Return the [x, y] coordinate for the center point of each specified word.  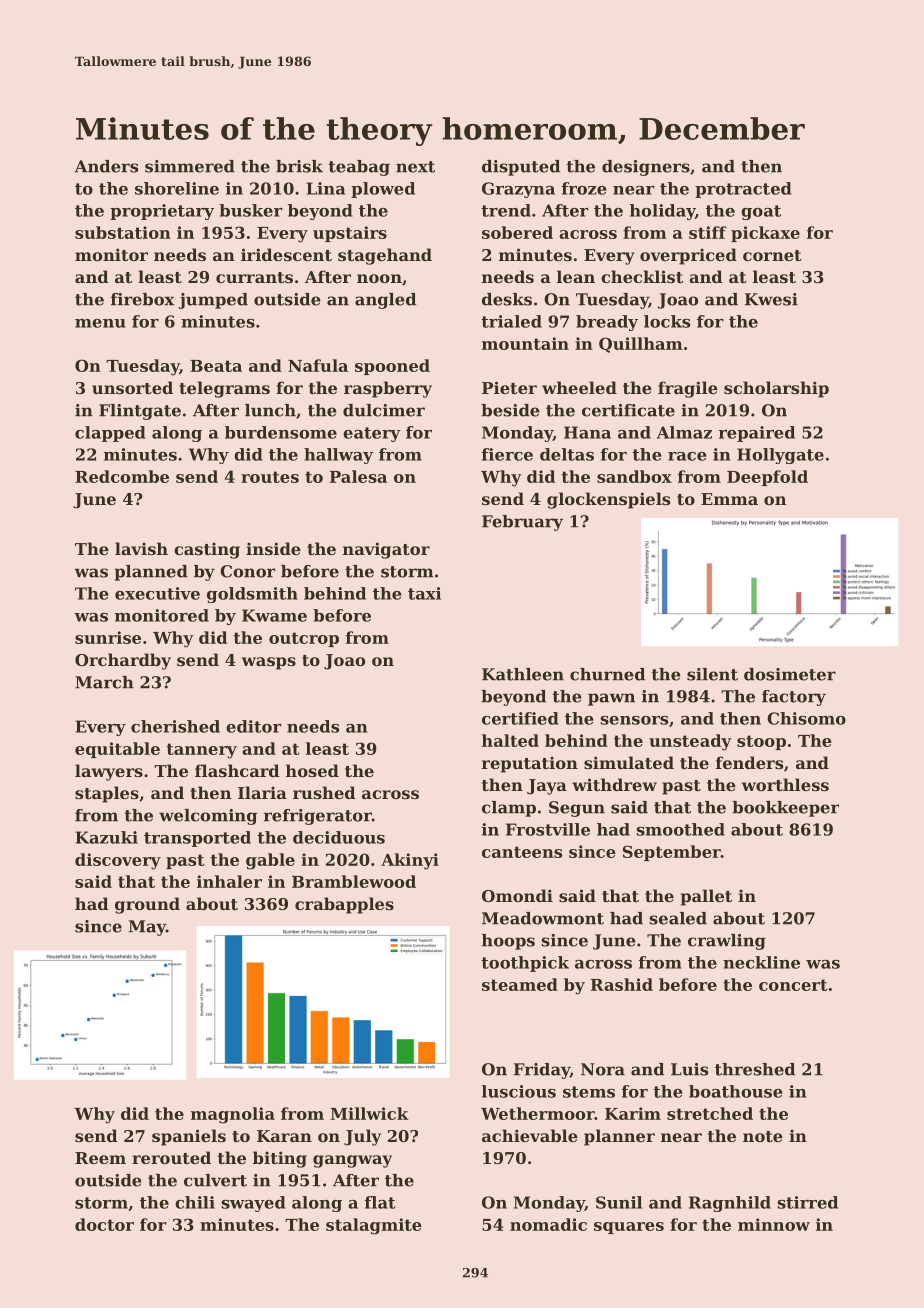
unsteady [690, 742]
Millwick [369, 1113]
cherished [175, 726]
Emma [729, 499]
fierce [507, 454]
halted [510, 740]
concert [793, 985]
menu [100, 323]
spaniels [189, 1137]
